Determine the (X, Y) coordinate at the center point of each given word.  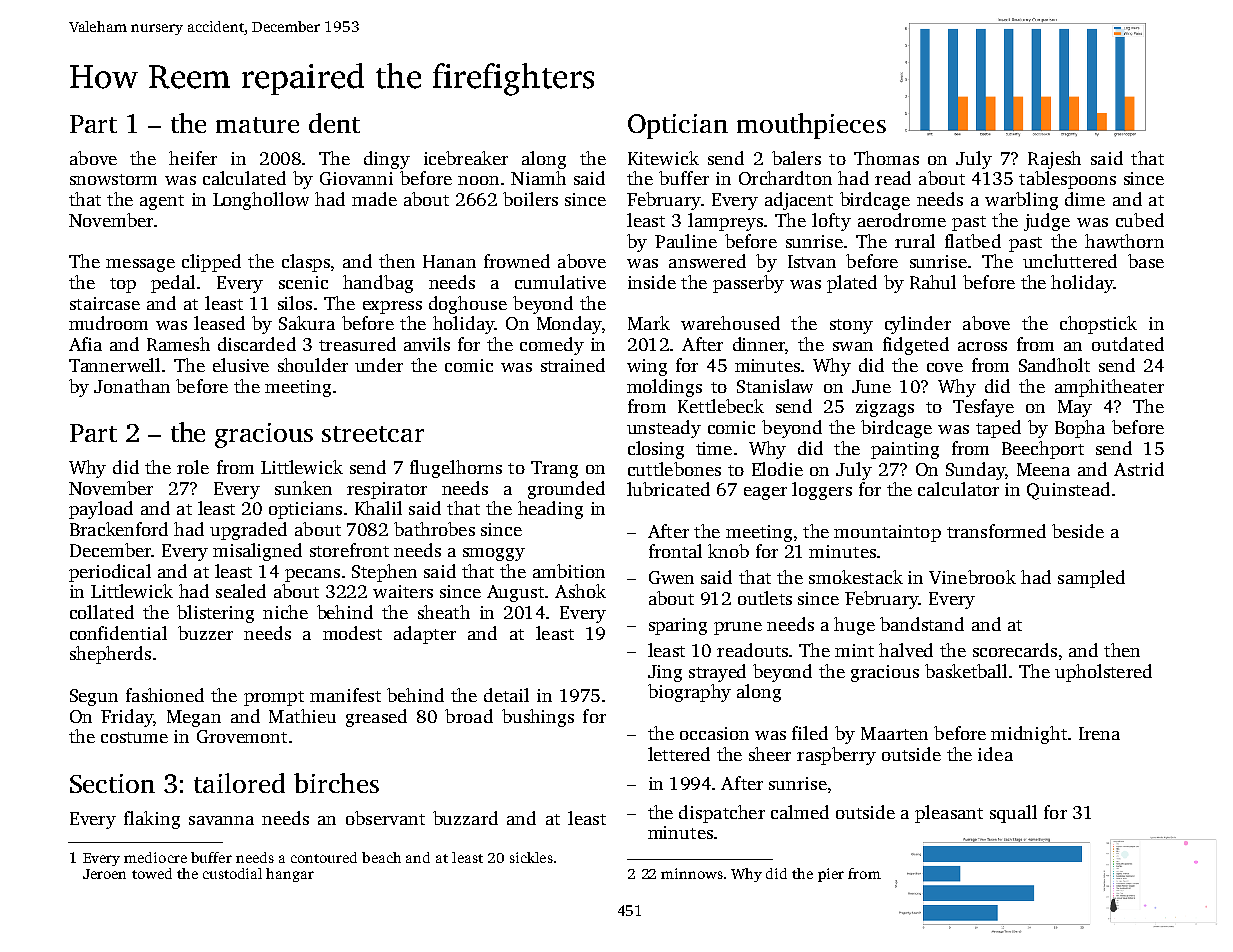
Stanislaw (775, 386)
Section (112, 783)
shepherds (110, 655)
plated (852, 284)
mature (257, 125)
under (379, 365)
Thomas (886, 158)
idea (995, 754)
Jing (665, 673)
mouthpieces (811, 126)
